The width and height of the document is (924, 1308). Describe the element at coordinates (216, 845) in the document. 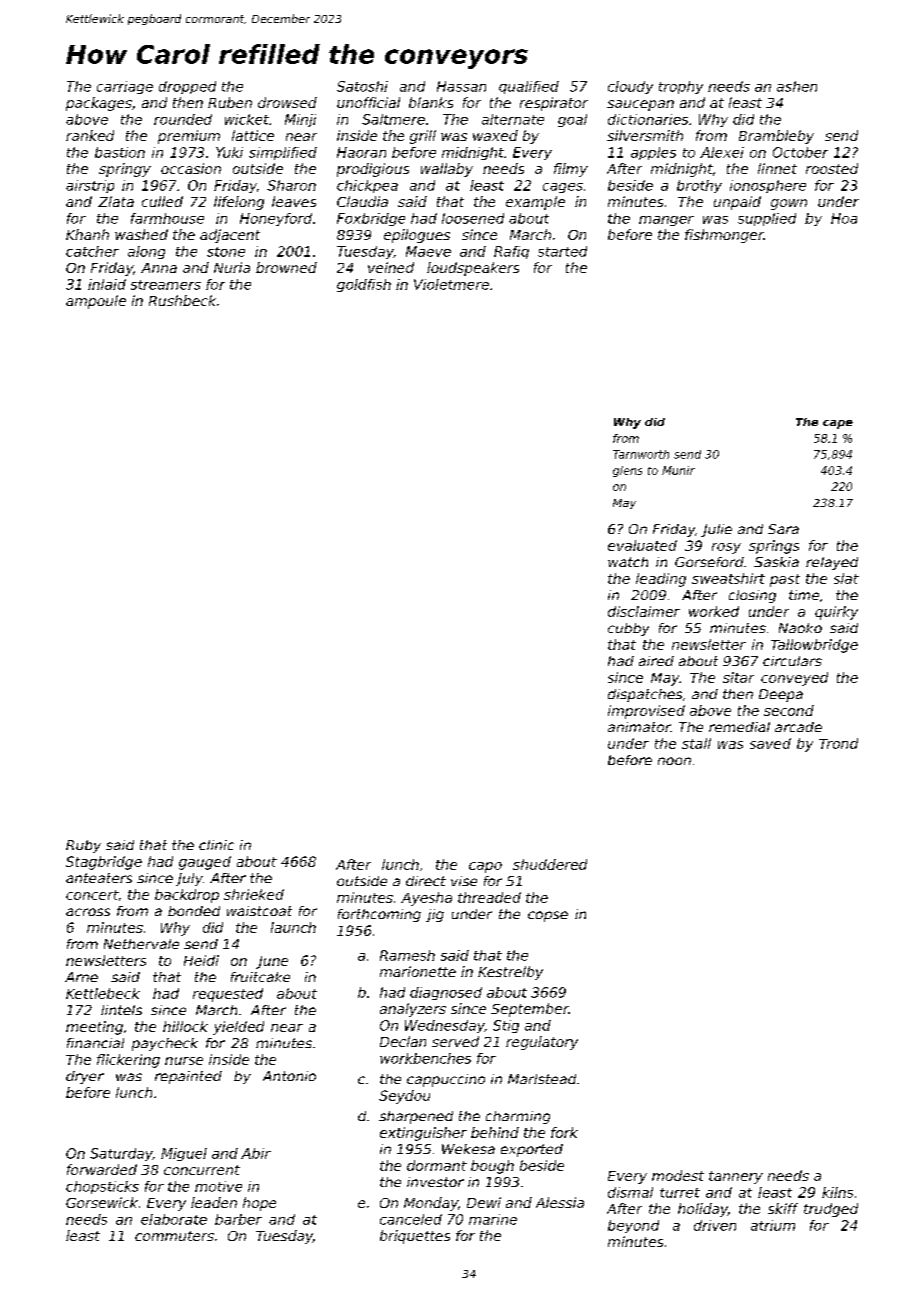

I see `clinic` at that location.
